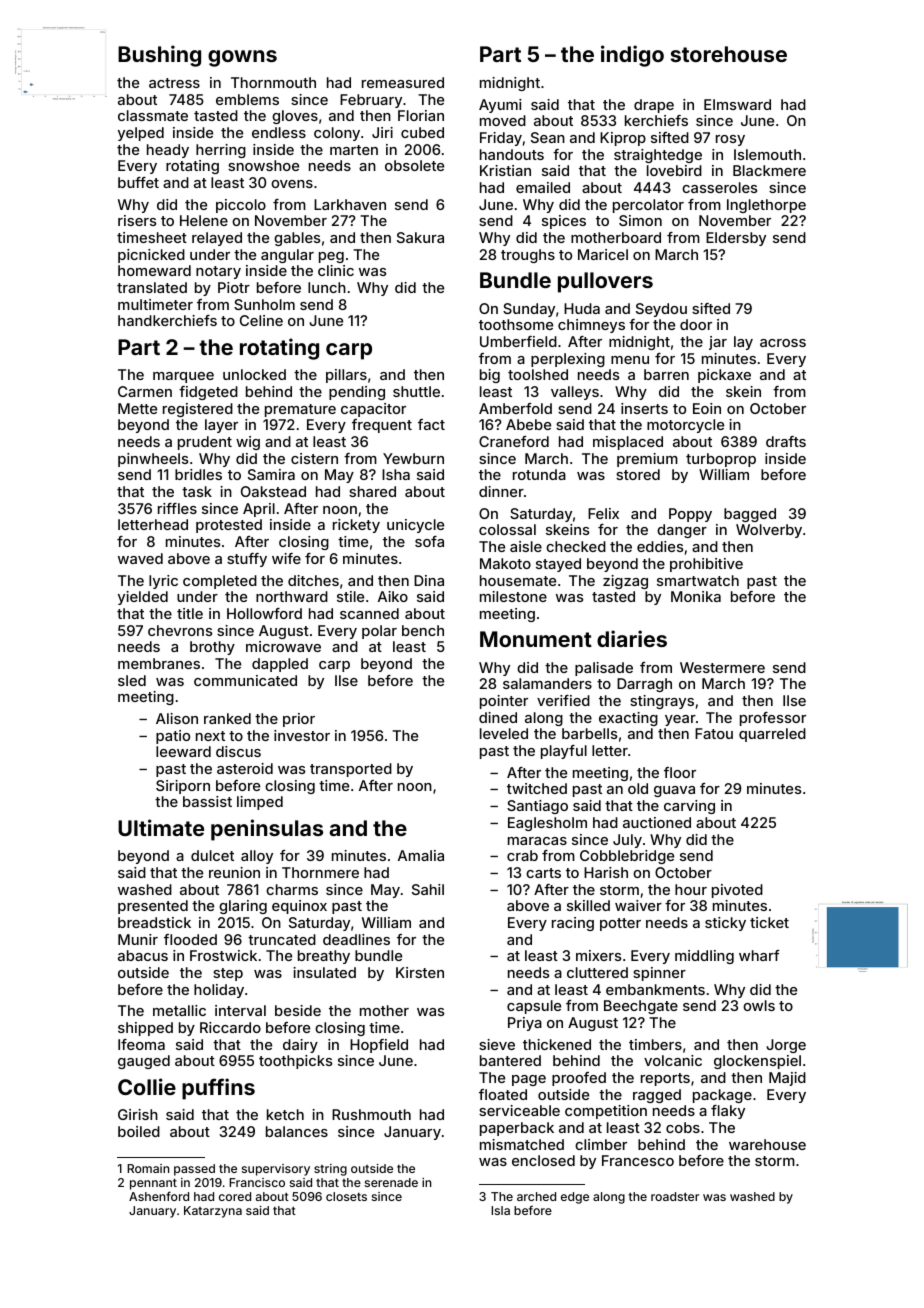  I want to click on polar, so click(379, 632).
